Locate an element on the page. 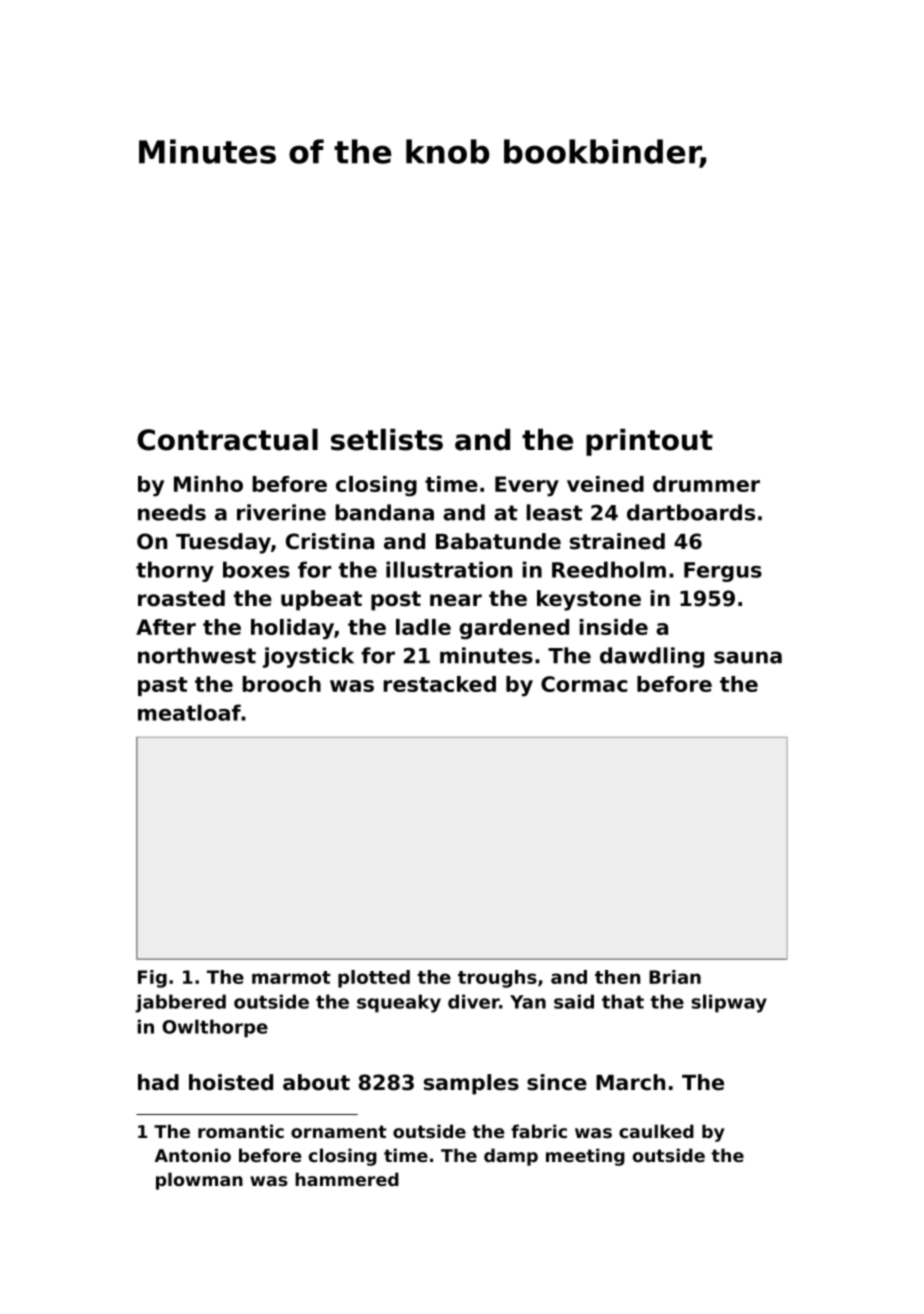 The width and height of the image is (924, 1314). Tuesday is located at coordinates (223, 543).
